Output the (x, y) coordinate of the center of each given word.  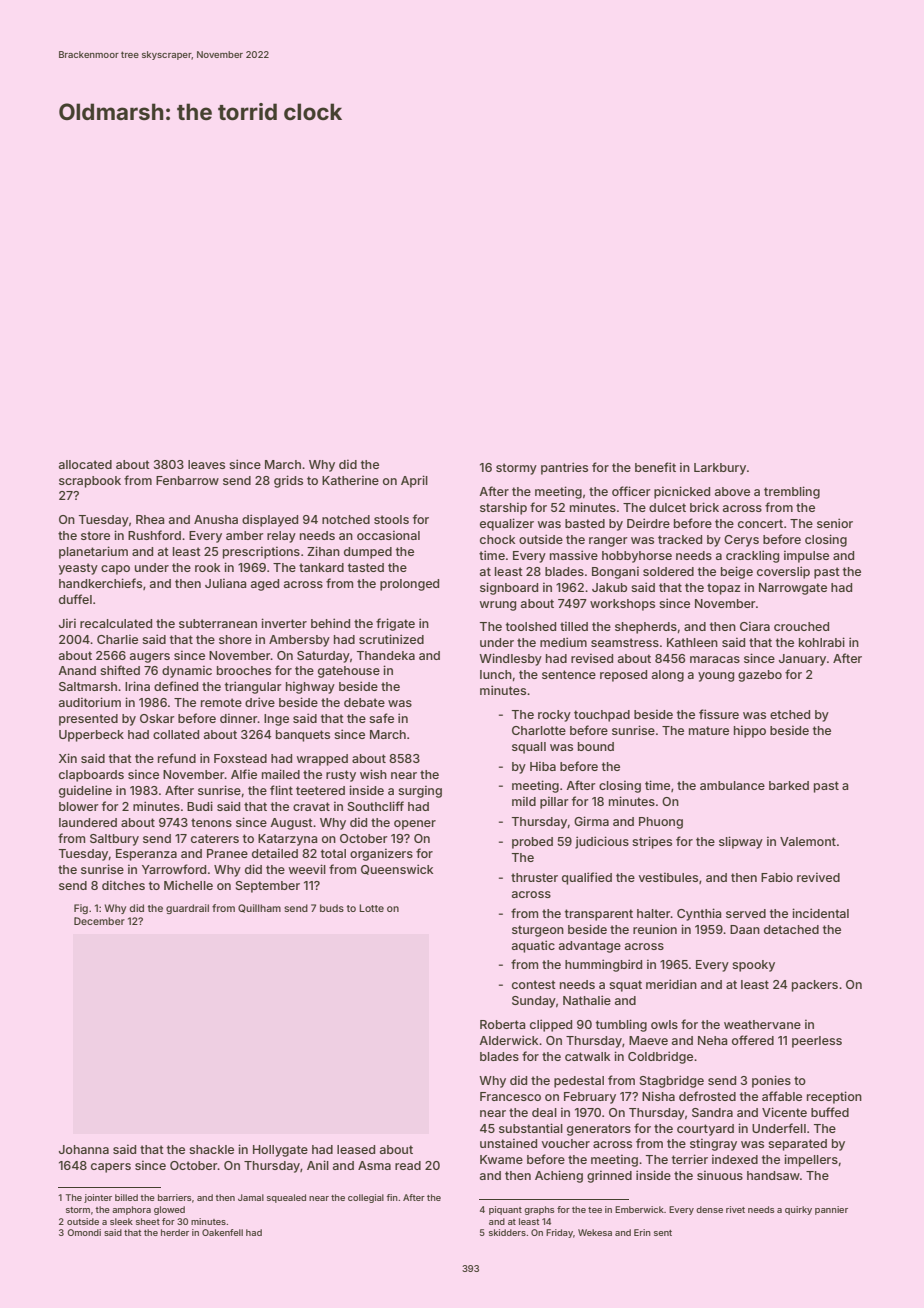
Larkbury (720, 469)
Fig (81, 909)
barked (789, 785)
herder (175, 1232)
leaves (206, 464)
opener (415, 825)
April (414, 481)
